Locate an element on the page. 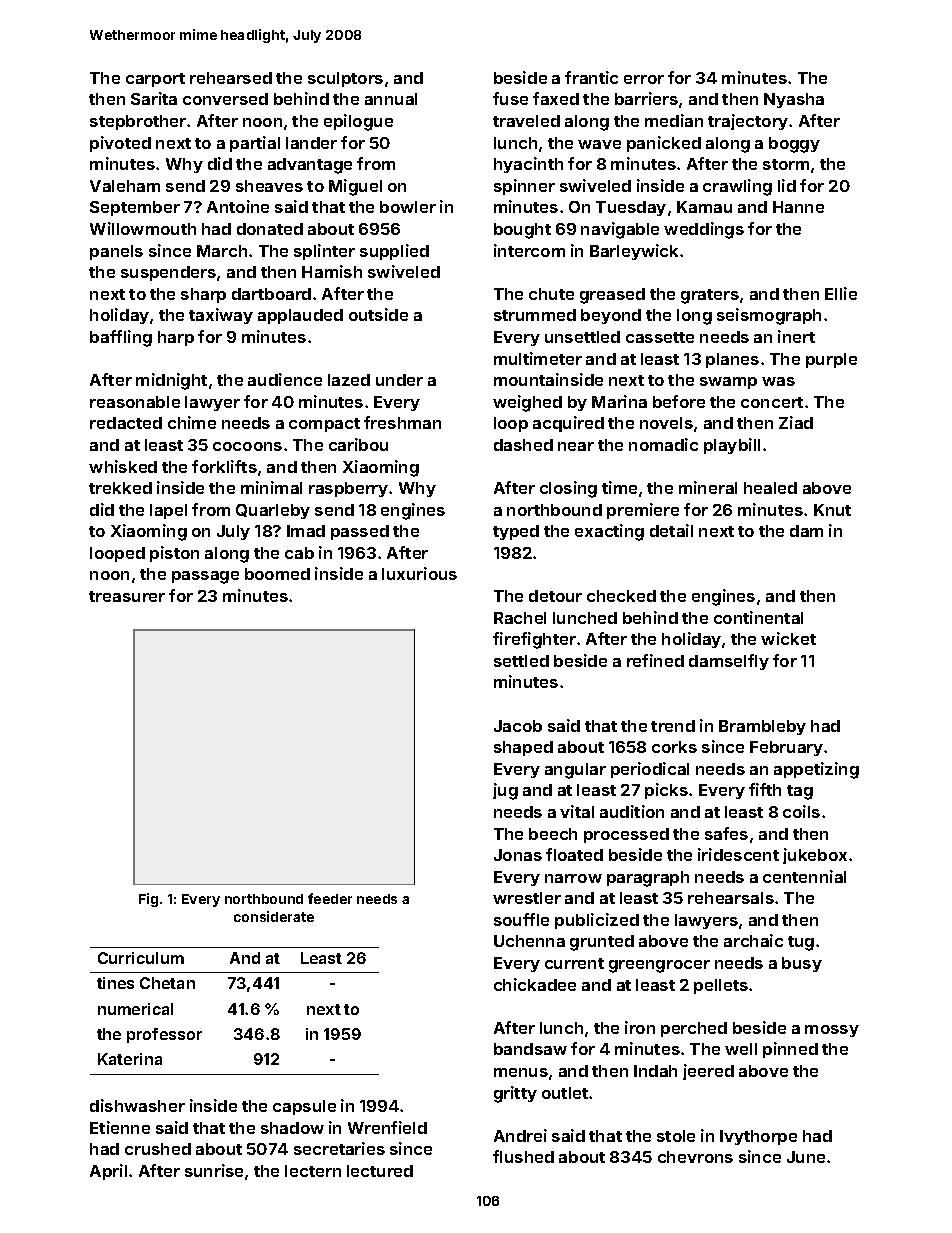 The height and width of the image is (1233, 952). planes is located at coordinates (732, 360).
